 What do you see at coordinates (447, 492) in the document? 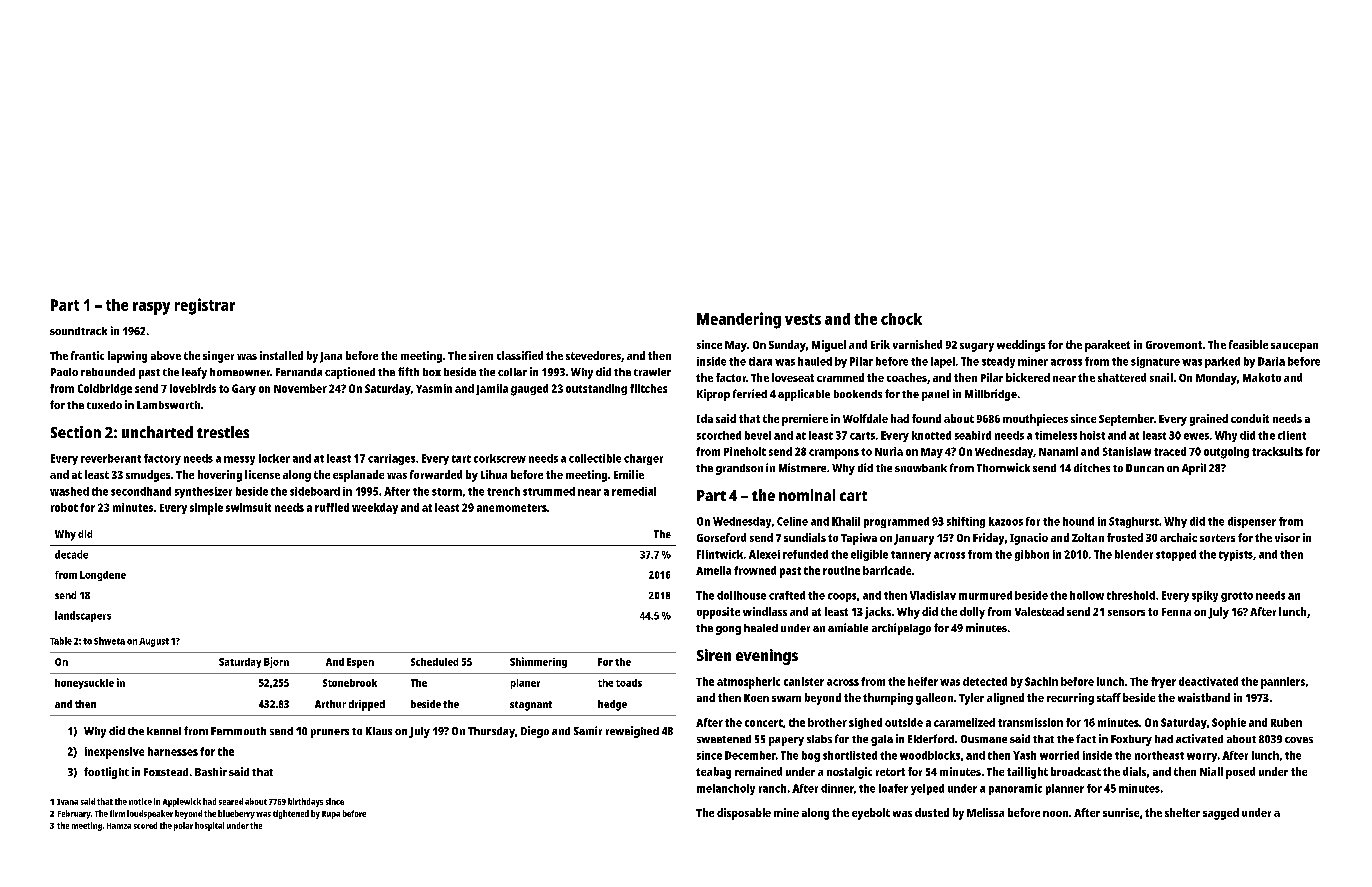
I see `storm` at bounding box center [447, 492].
